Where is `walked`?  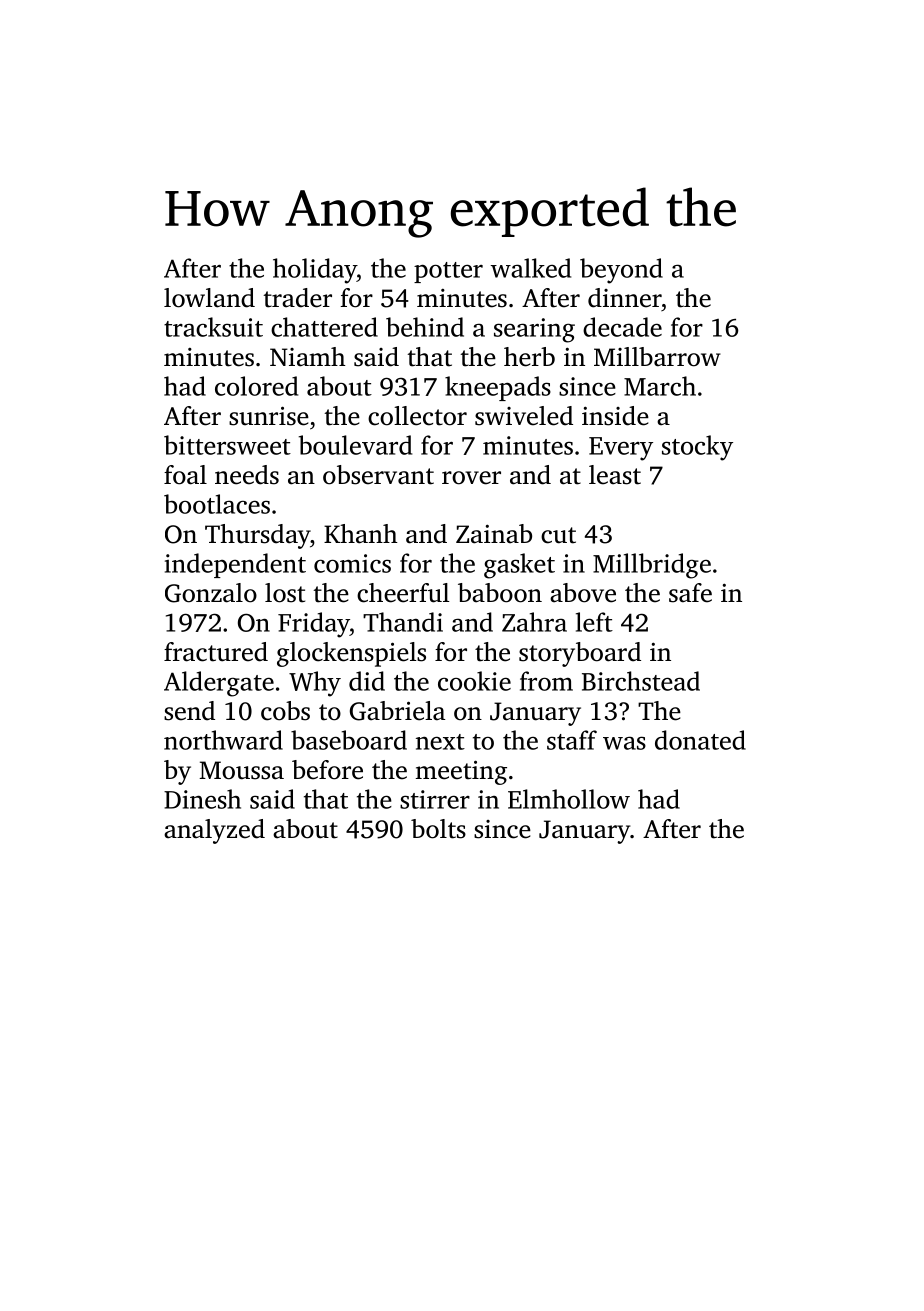
walked is located at coordinates (531, 268).
